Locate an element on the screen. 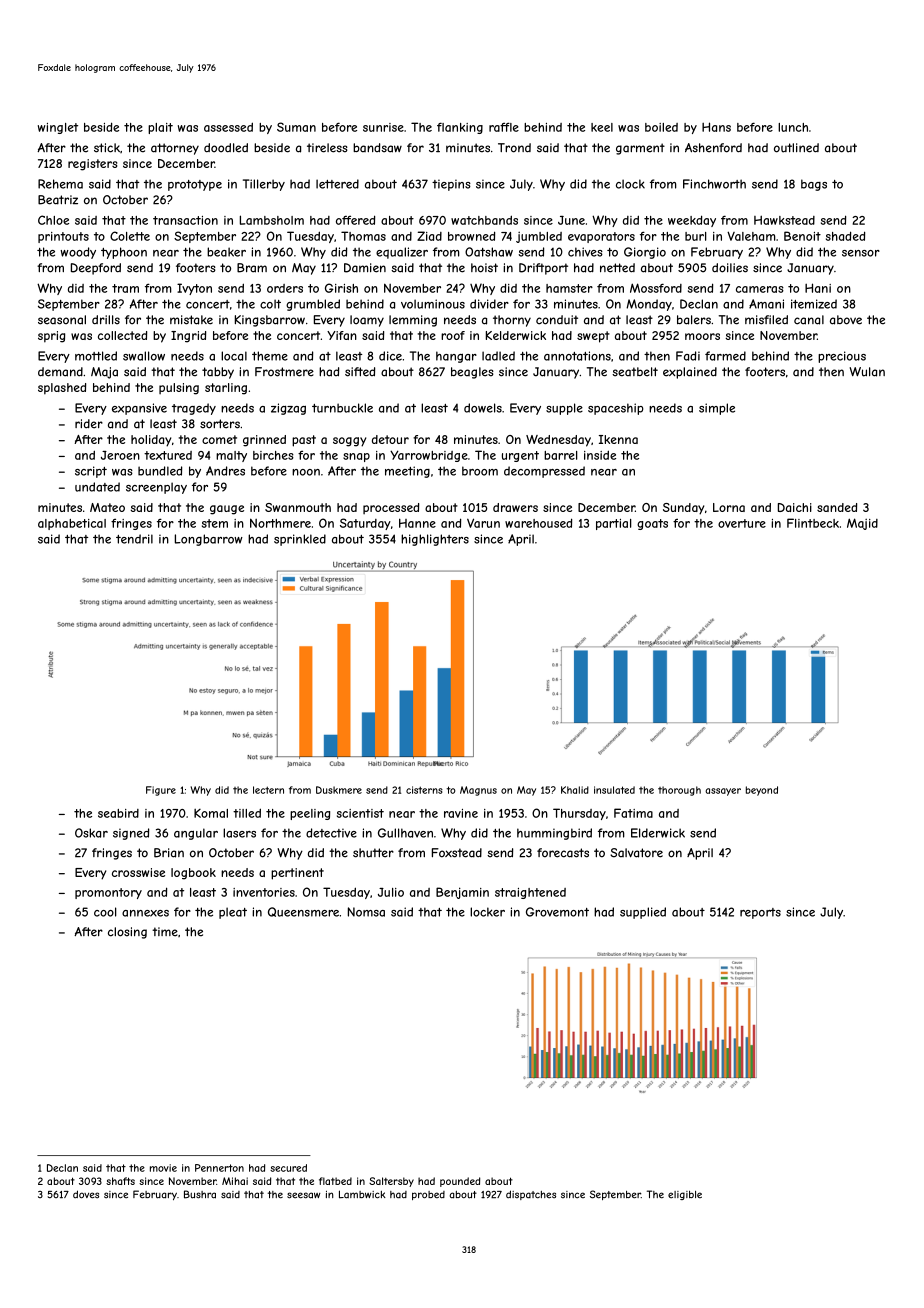  tilled is located at coordinates (247, 813).
